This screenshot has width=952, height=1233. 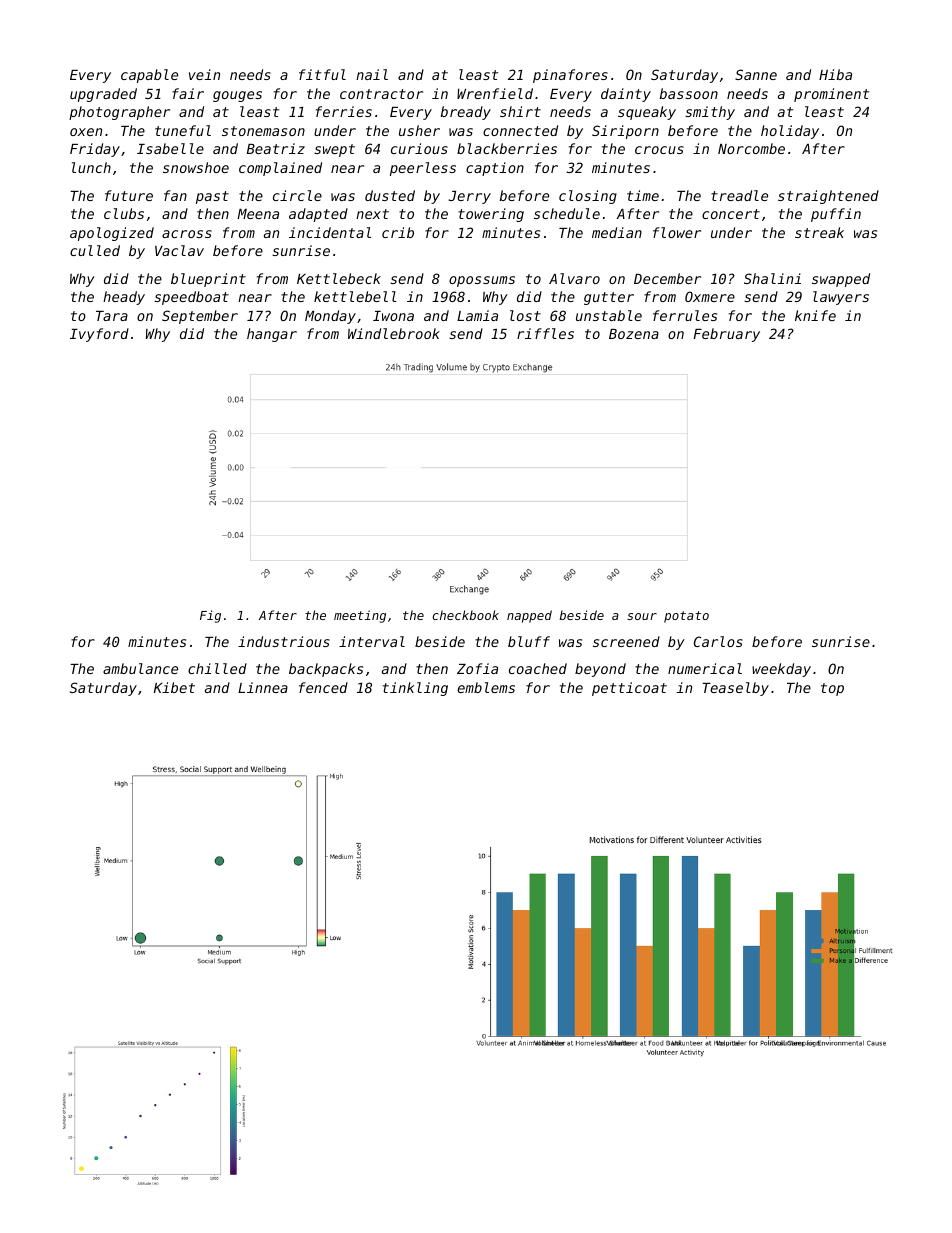 What do you see at coordinates (574, 278) in the screenshot?
I see `Alvaro` at bounding box center [574, 278].
